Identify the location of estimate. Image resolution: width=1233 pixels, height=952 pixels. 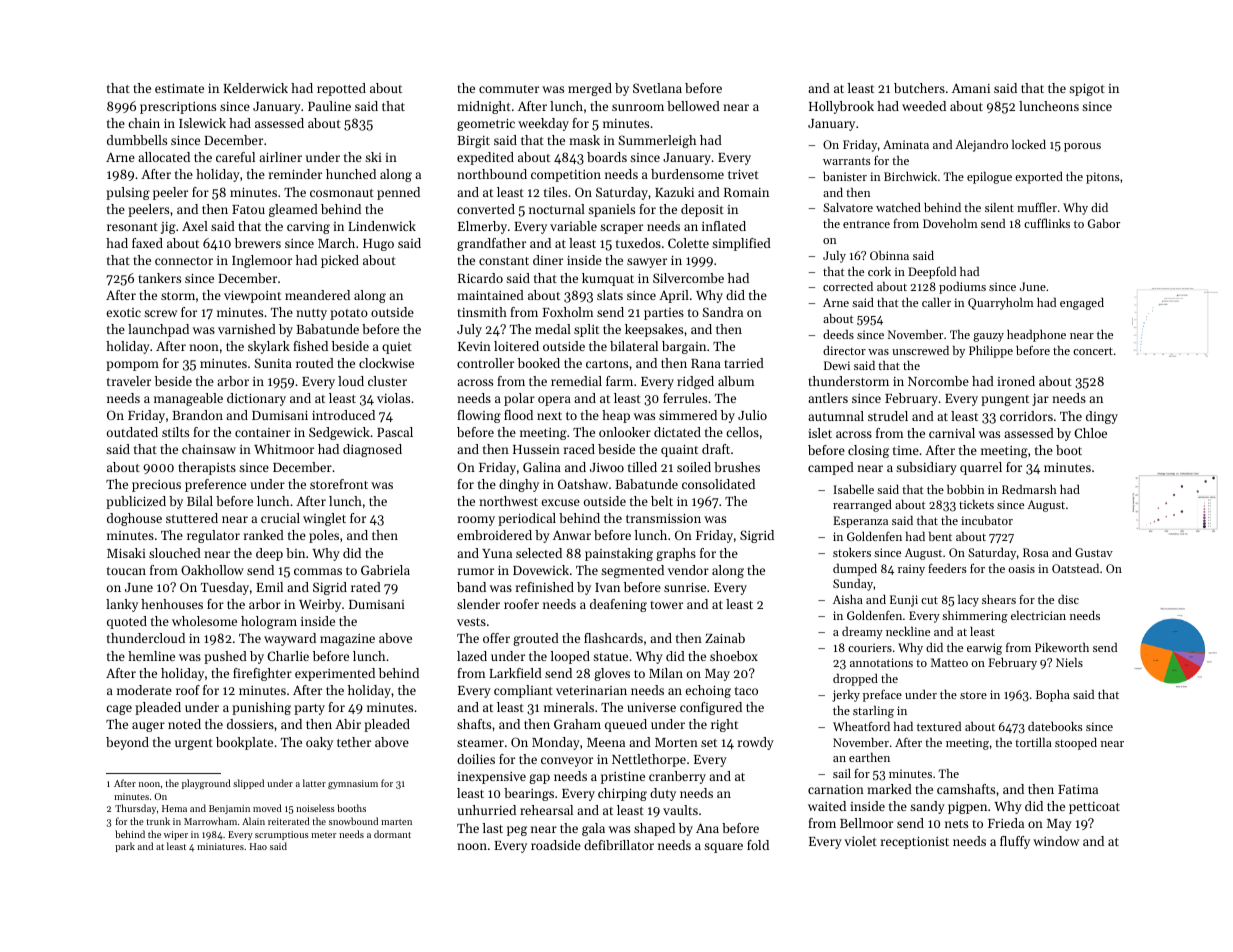
(179, 88).
